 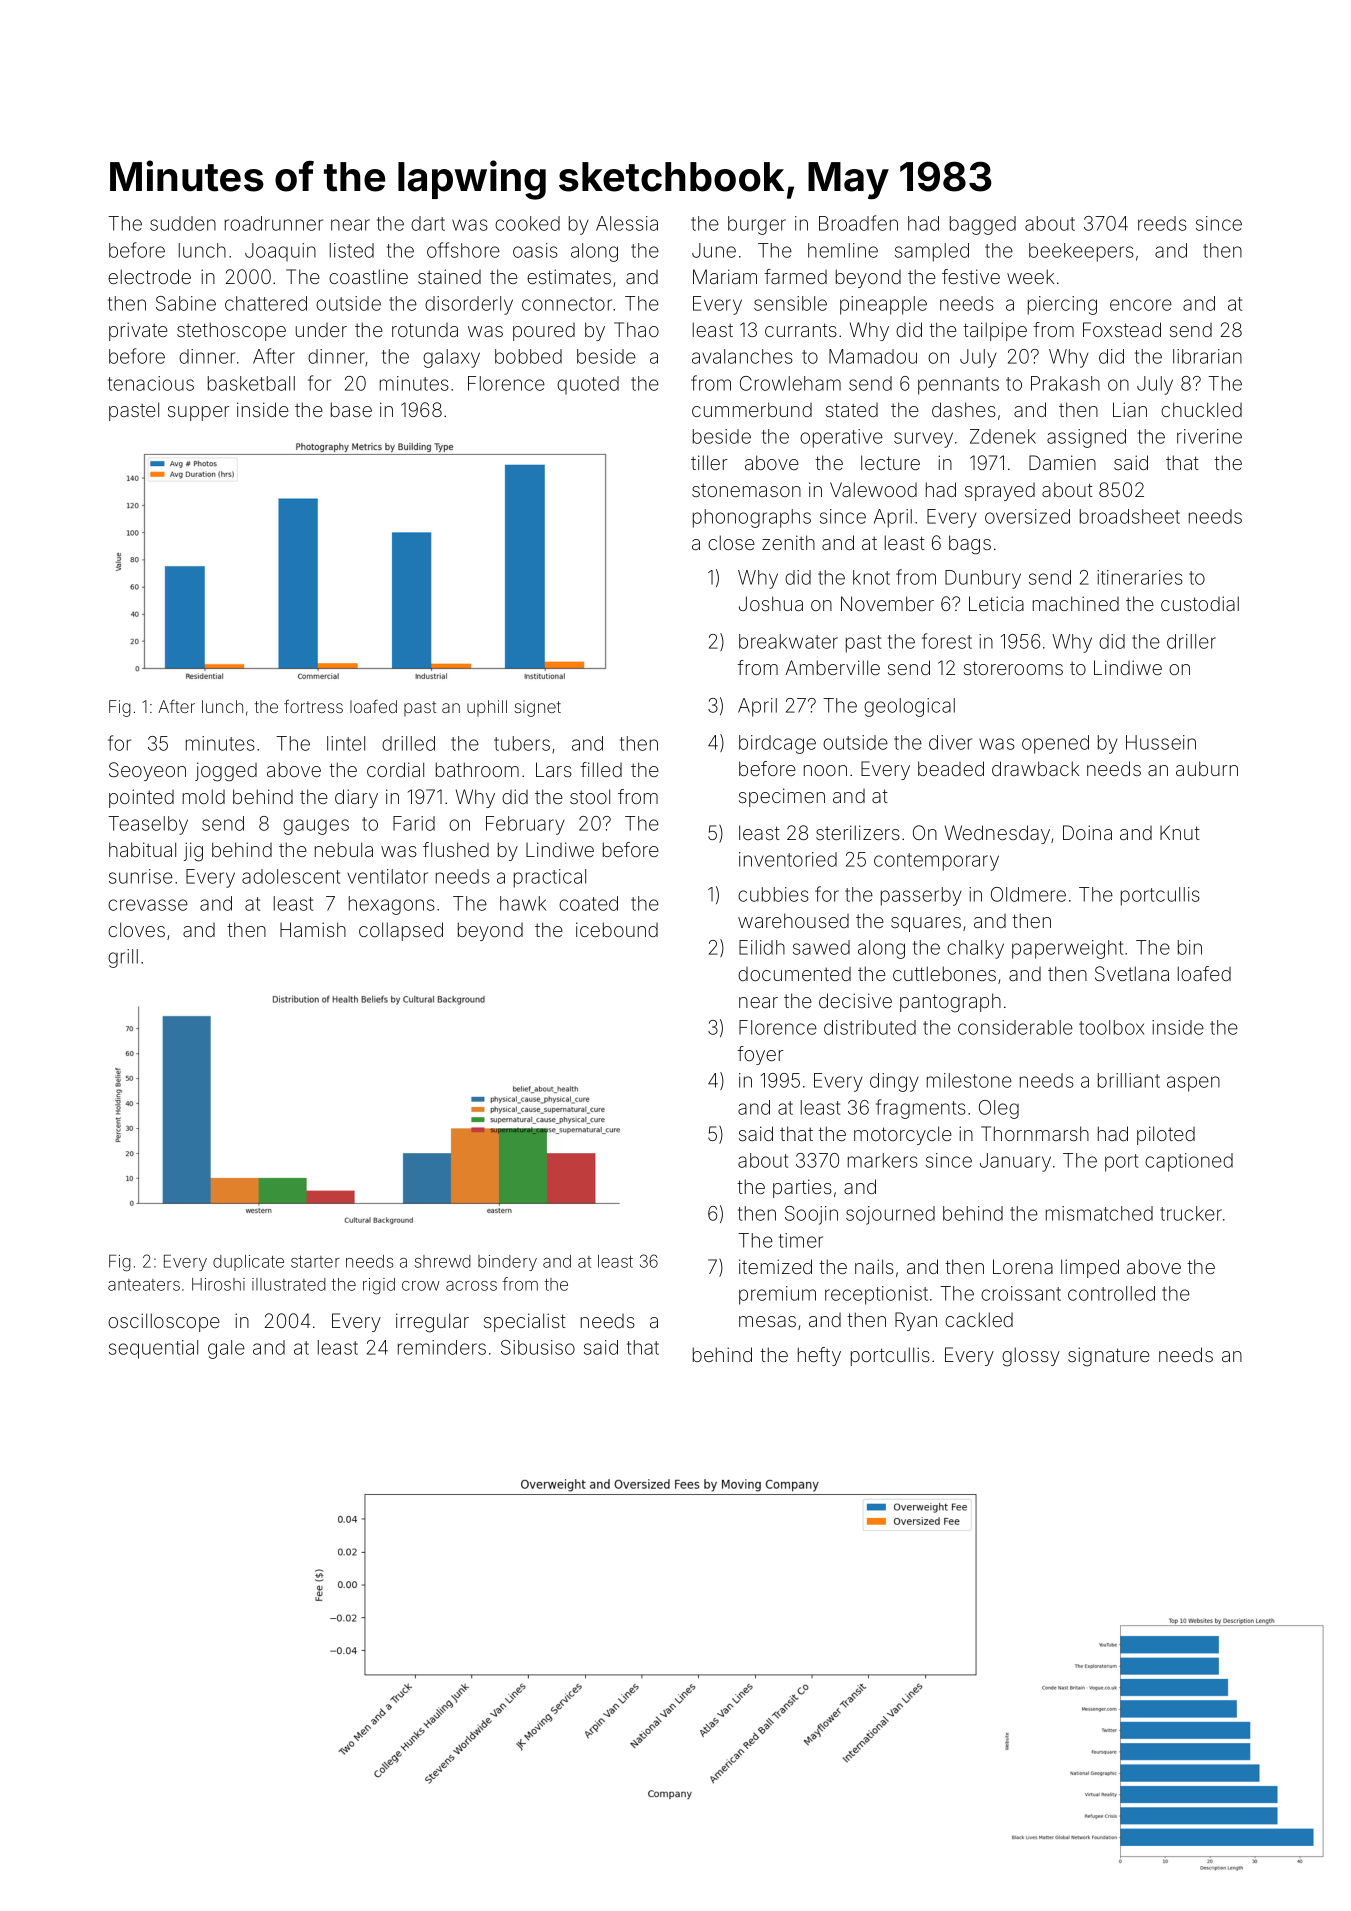 I want to click on sudden, so click(x=183, y=223).
